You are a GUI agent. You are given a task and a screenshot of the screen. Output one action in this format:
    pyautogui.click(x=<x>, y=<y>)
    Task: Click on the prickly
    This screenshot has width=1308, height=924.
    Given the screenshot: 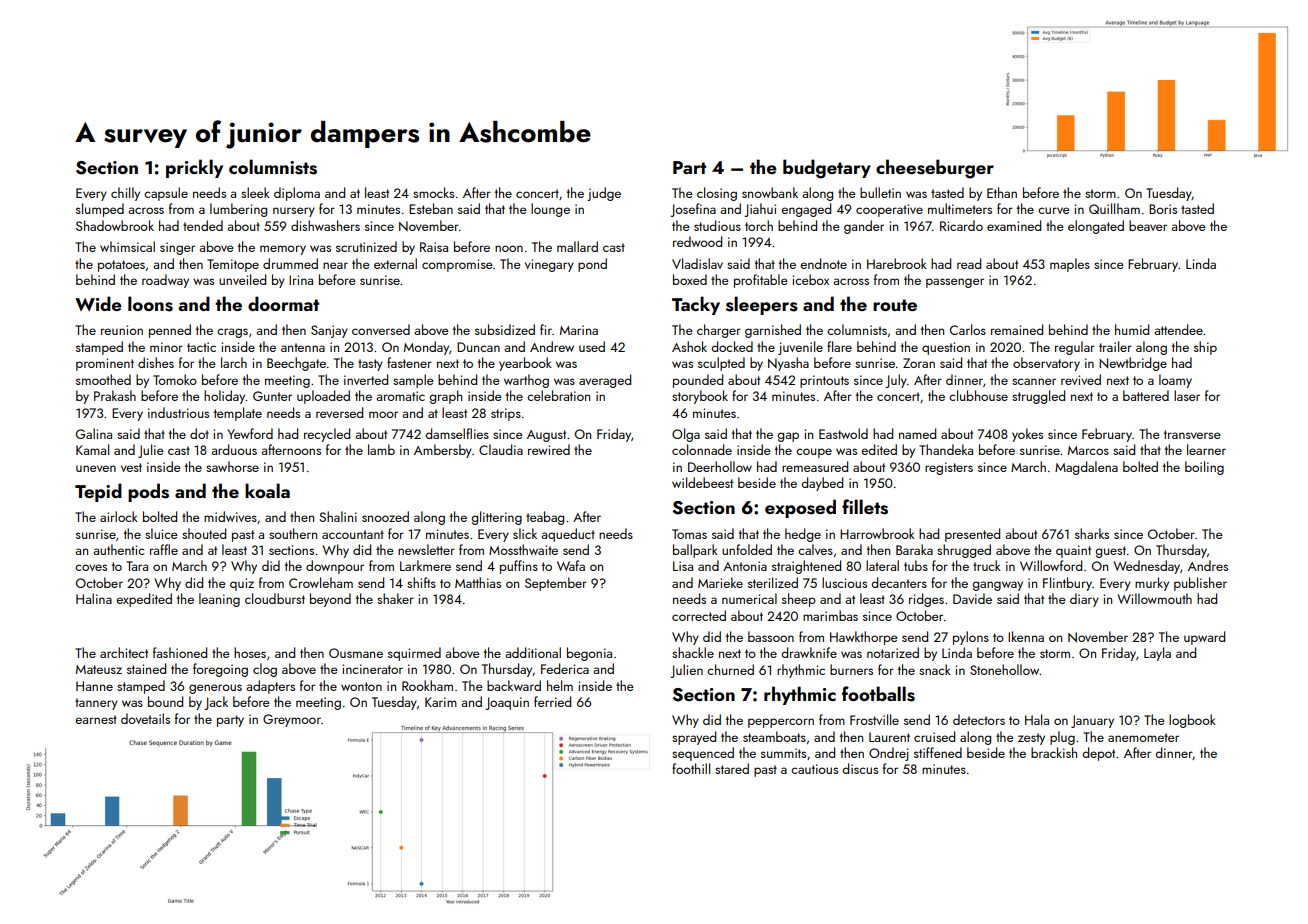 What is the action you would take?
    pyautogui.click(x=194, y=168)
